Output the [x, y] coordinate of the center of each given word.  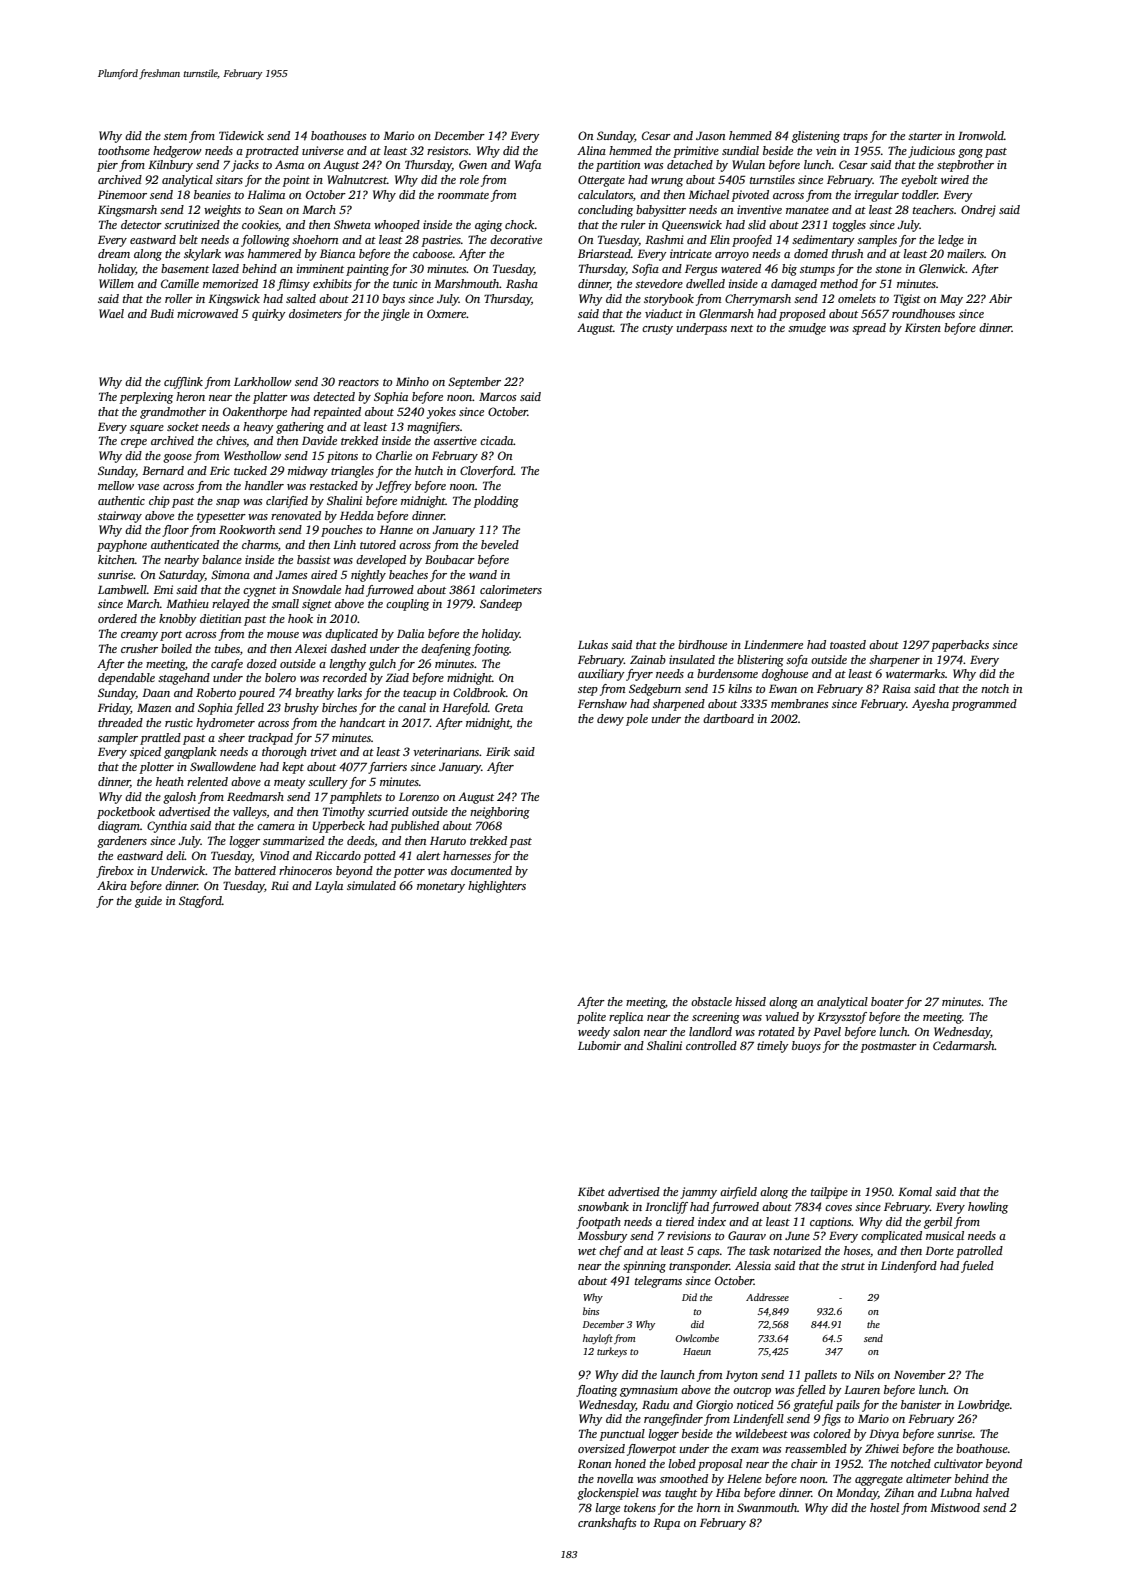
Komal [915, 1191]
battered [255, 870]
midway [308, 472]
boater [887, 1001]
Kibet [591, 1191]
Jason [710, 136]
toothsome [124, 150]
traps [855, 138]
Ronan [594, 1463]
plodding [496, 502]
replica [626, 1018]
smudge [807, 329]
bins [591, 1311]
